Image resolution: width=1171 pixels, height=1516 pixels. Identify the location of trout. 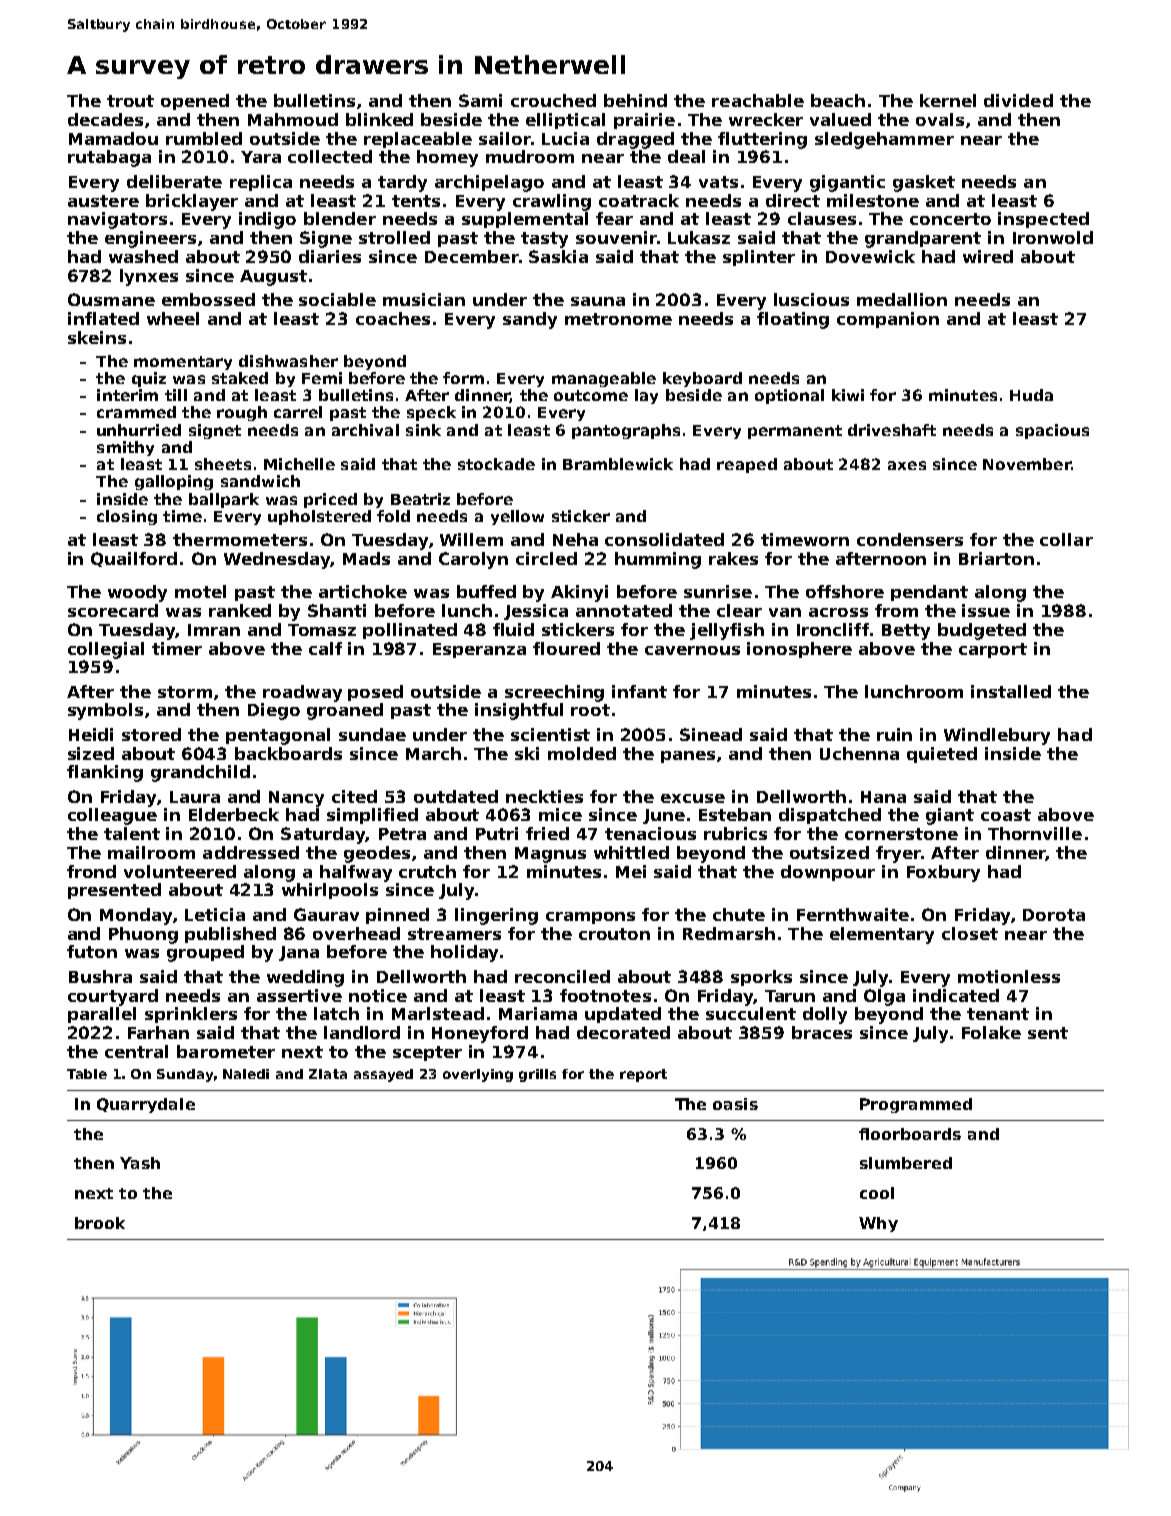
(130, 101).
